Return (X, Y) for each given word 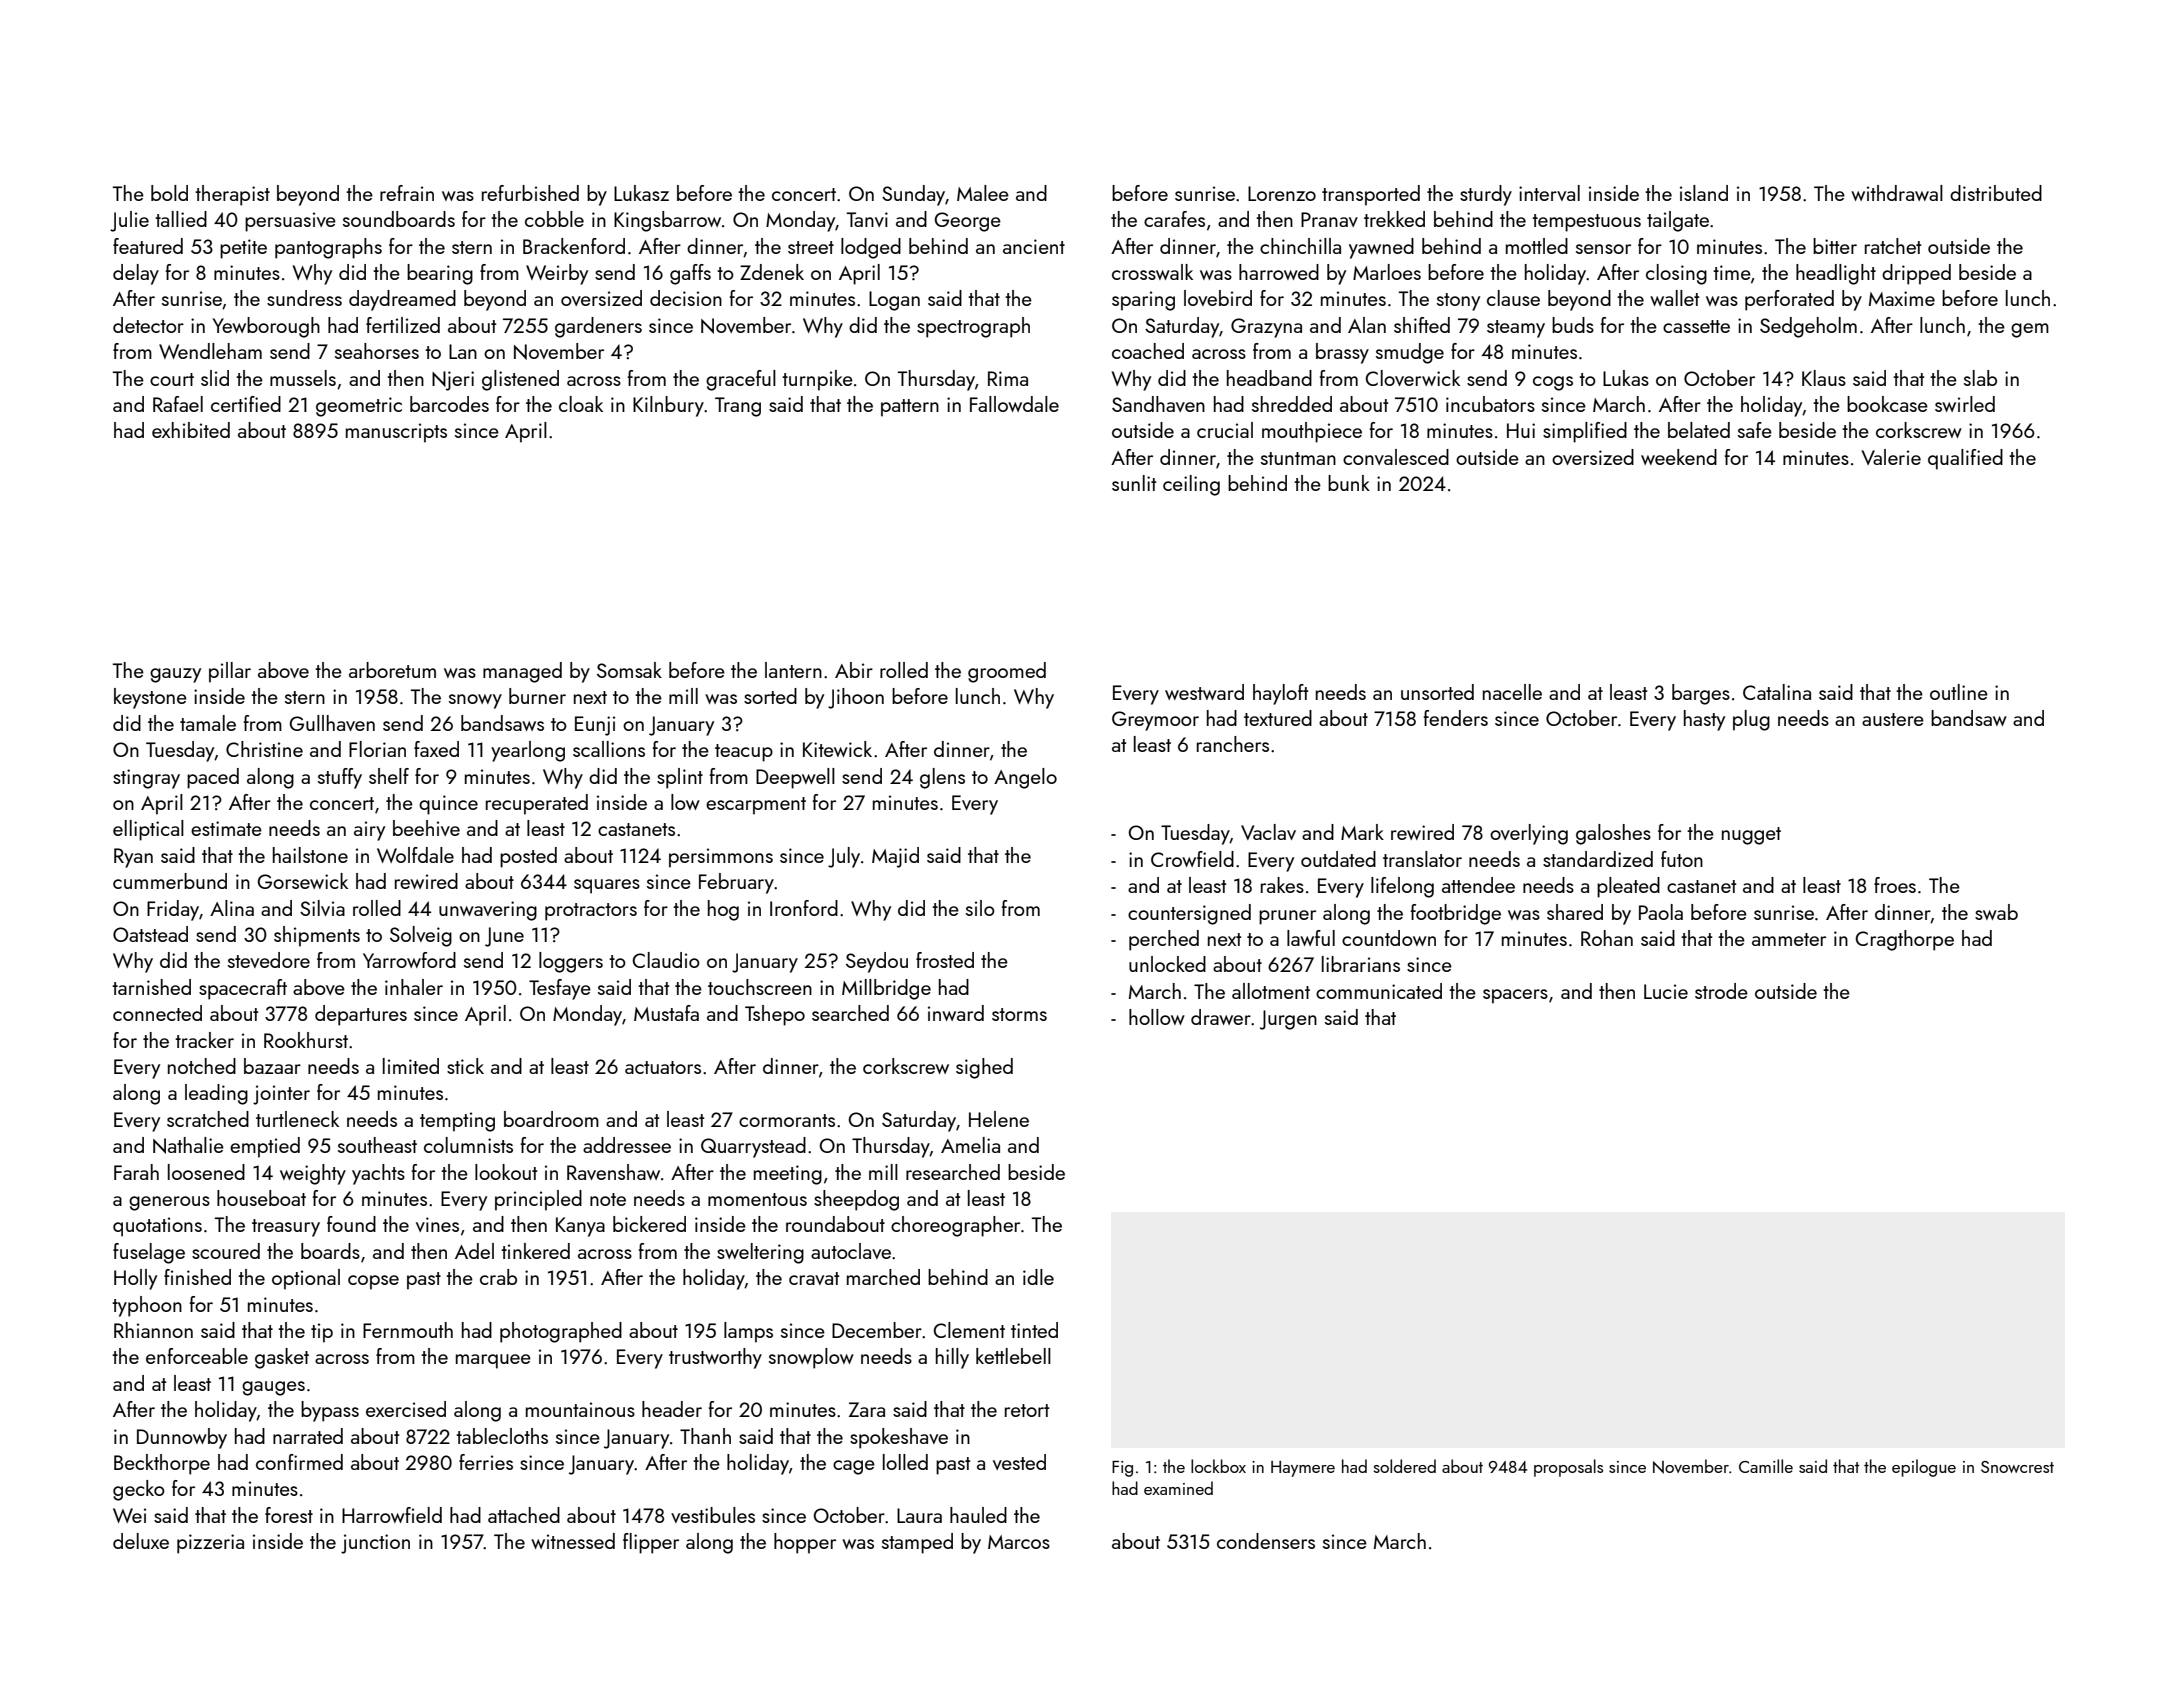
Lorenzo (1282, 193)
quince (448, 805)
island (1704, 193)
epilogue (1924, 1468)
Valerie (1891, 457)
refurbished (530, 193)
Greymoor (1155, 721)
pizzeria (210, 1544)
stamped (917, 1543)
